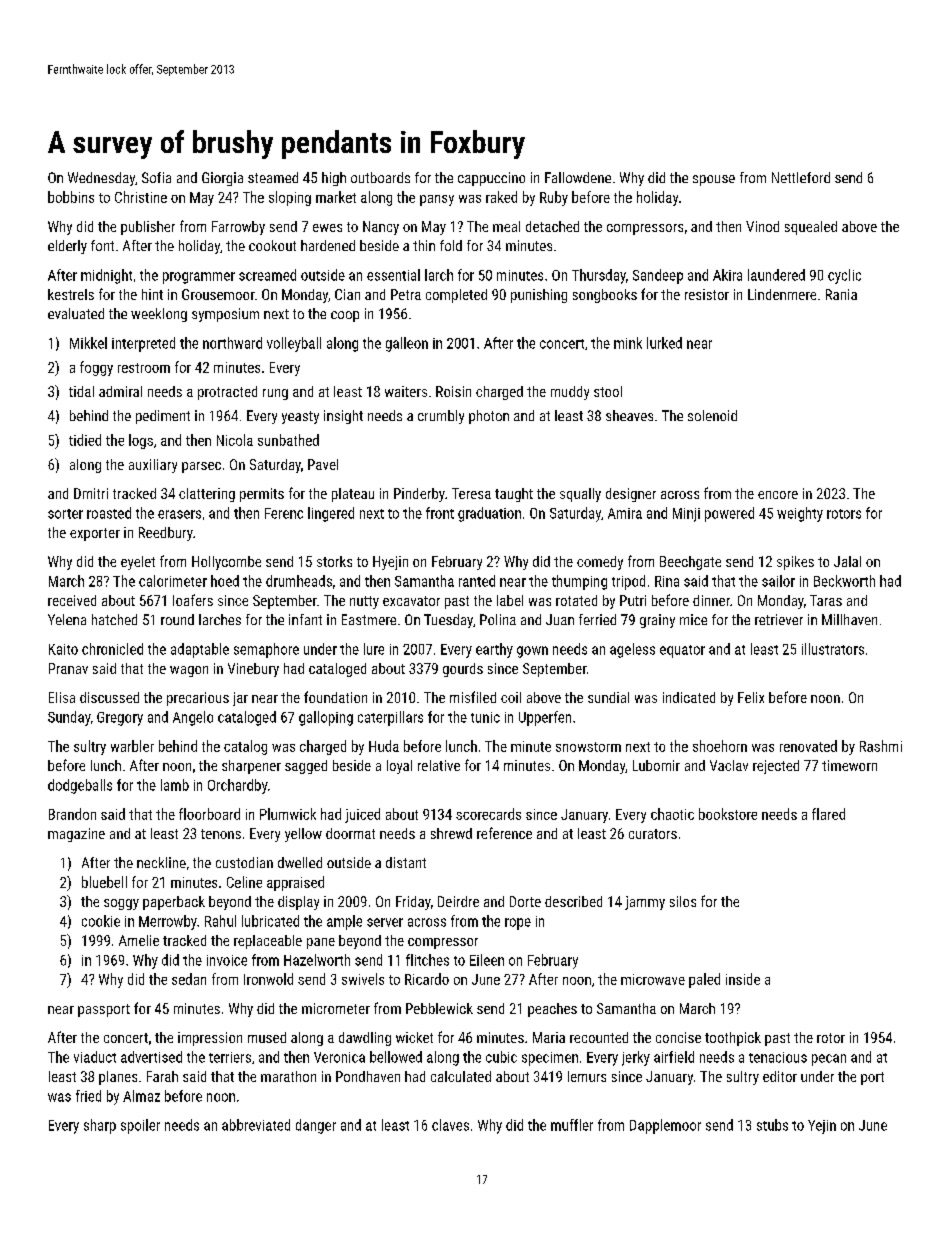  What do you see at coordinates (168, 922) in the screenshot?
I see `Merrowby` at bounding box center [168, 922].
